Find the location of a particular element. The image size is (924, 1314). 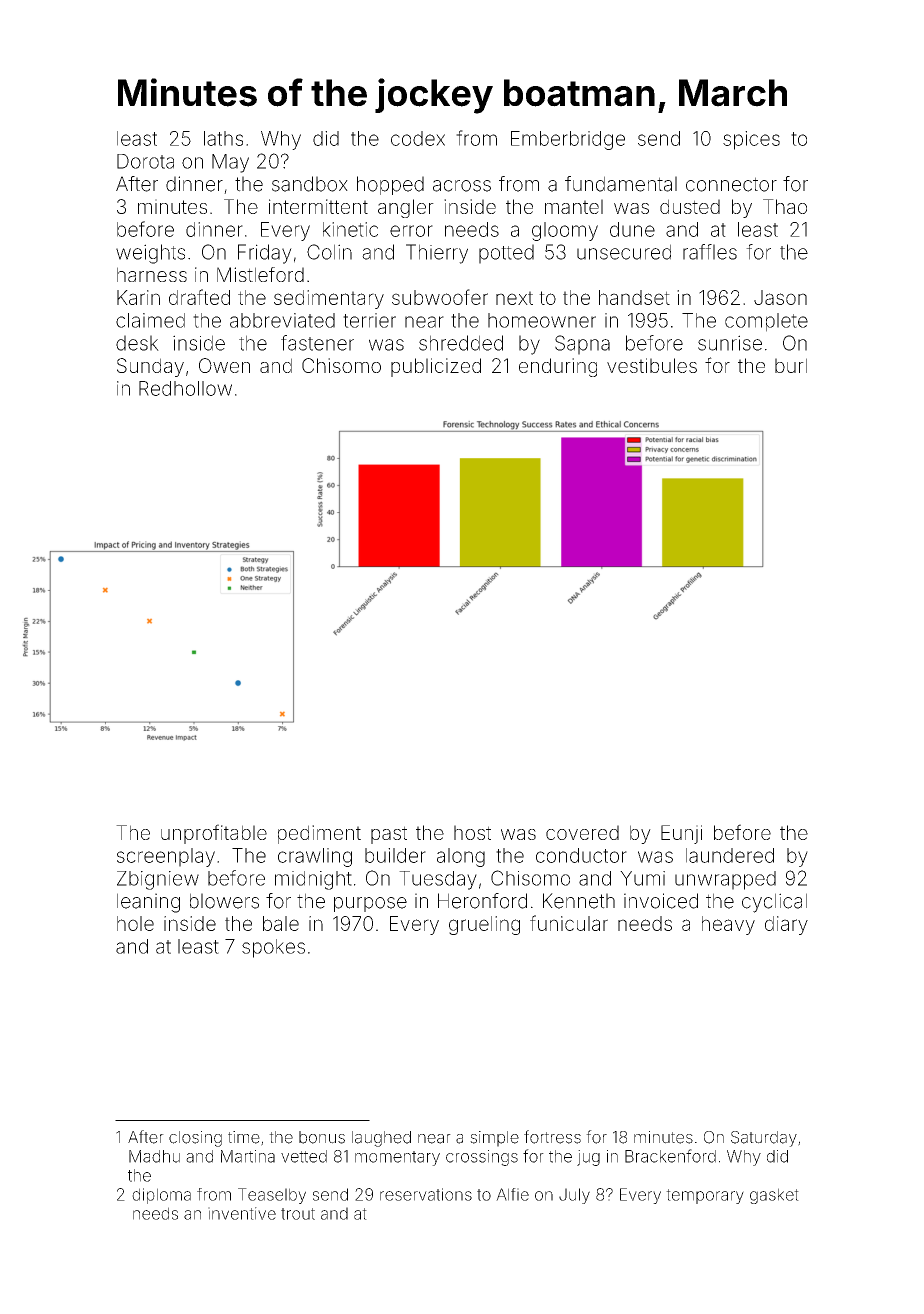

laths is located at coordinates (223, 138).
